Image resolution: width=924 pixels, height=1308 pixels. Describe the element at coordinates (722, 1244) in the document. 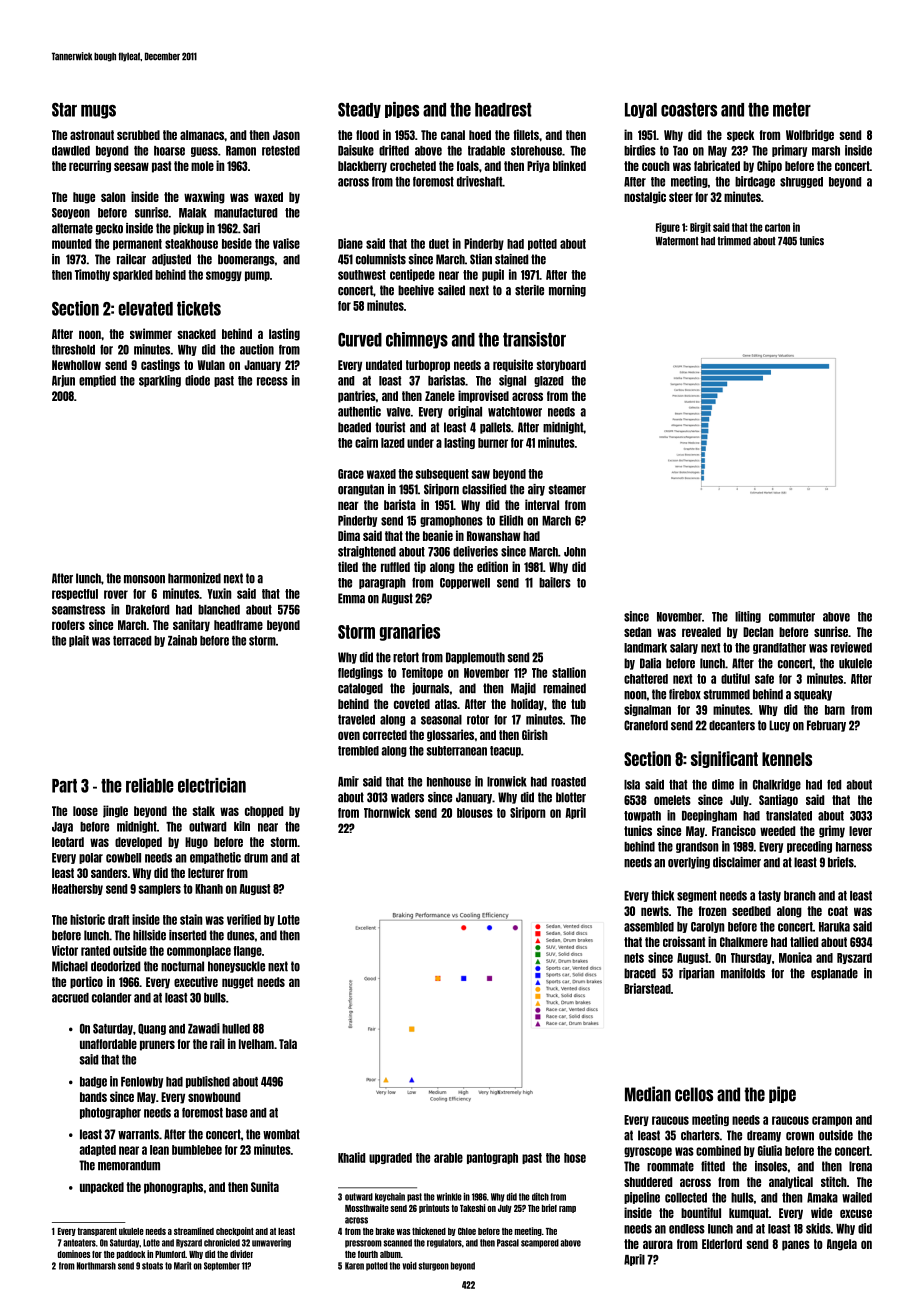

I see `Elderford` at that location.
